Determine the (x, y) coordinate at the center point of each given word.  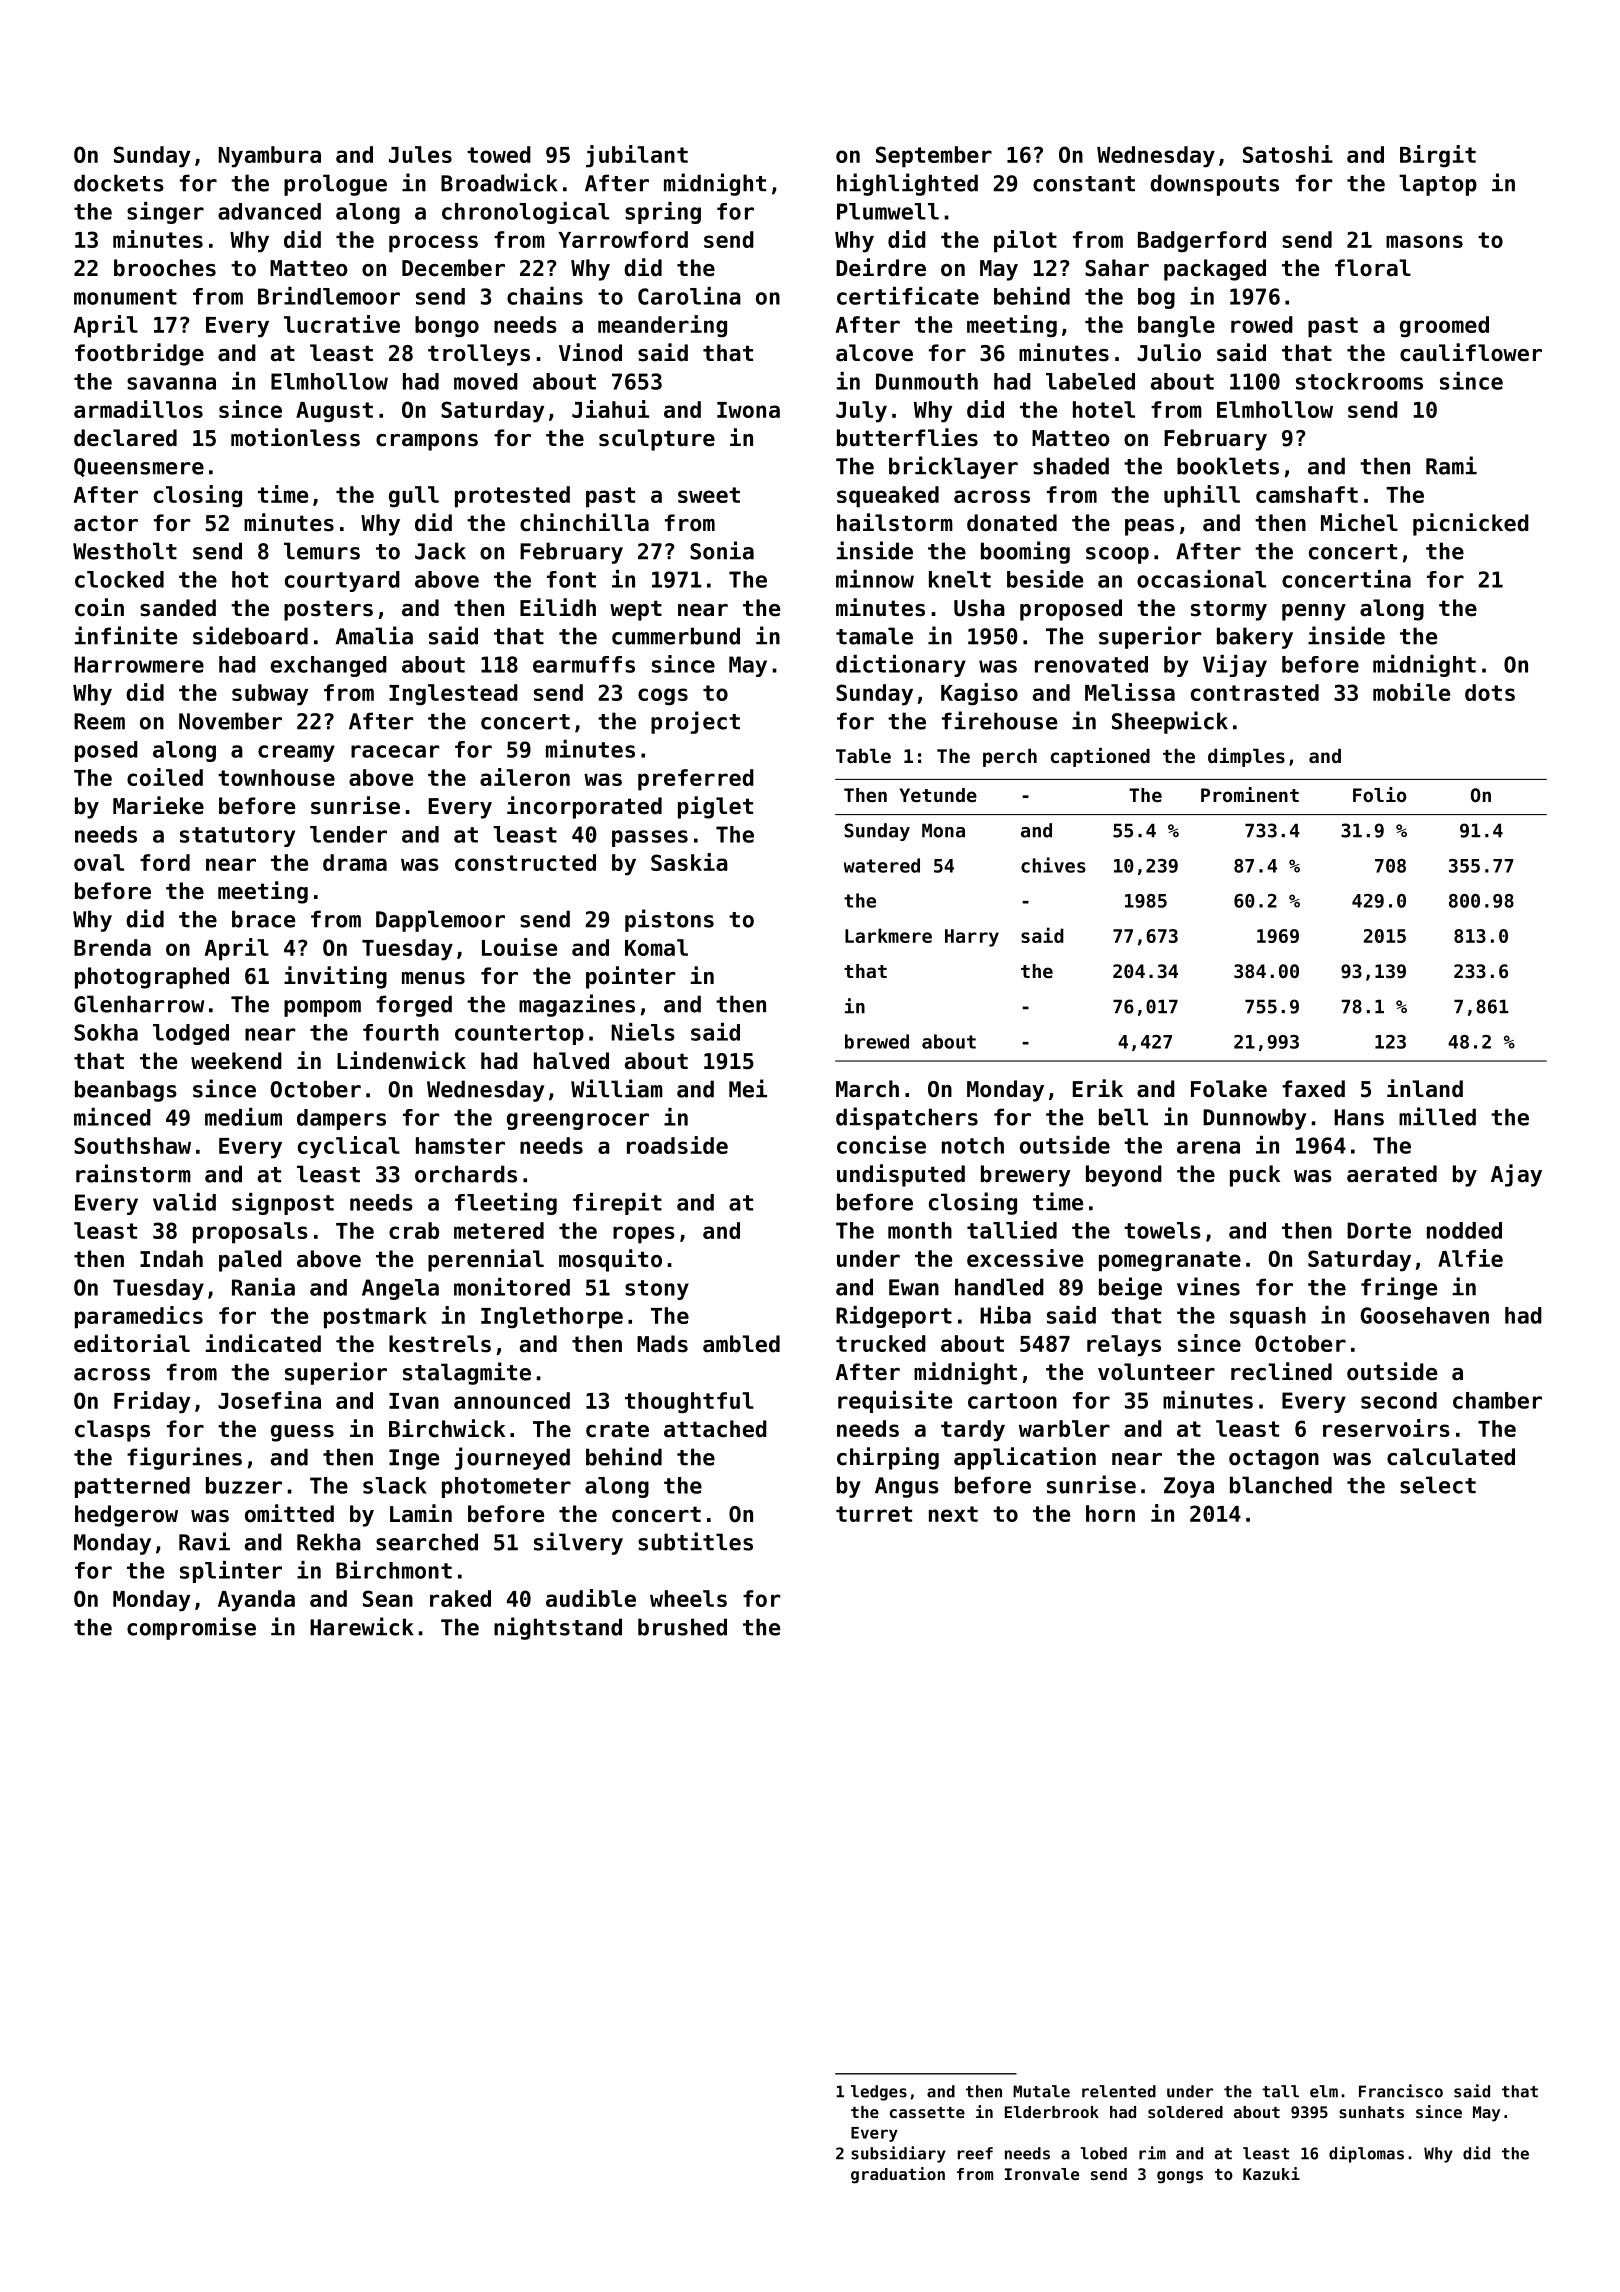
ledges (879, 2093)
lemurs (322, 551)
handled (999, 1287)
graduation (898, 2175)
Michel (1359, 522)
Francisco (1401, 2091)
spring (663, 213)
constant (1084, 184)
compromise (191, 1628)
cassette (927, 2112)
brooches (165, 268)
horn (1110, 1513)
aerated (1392, 1174)
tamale (874, 636)
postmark (375, 1318)
